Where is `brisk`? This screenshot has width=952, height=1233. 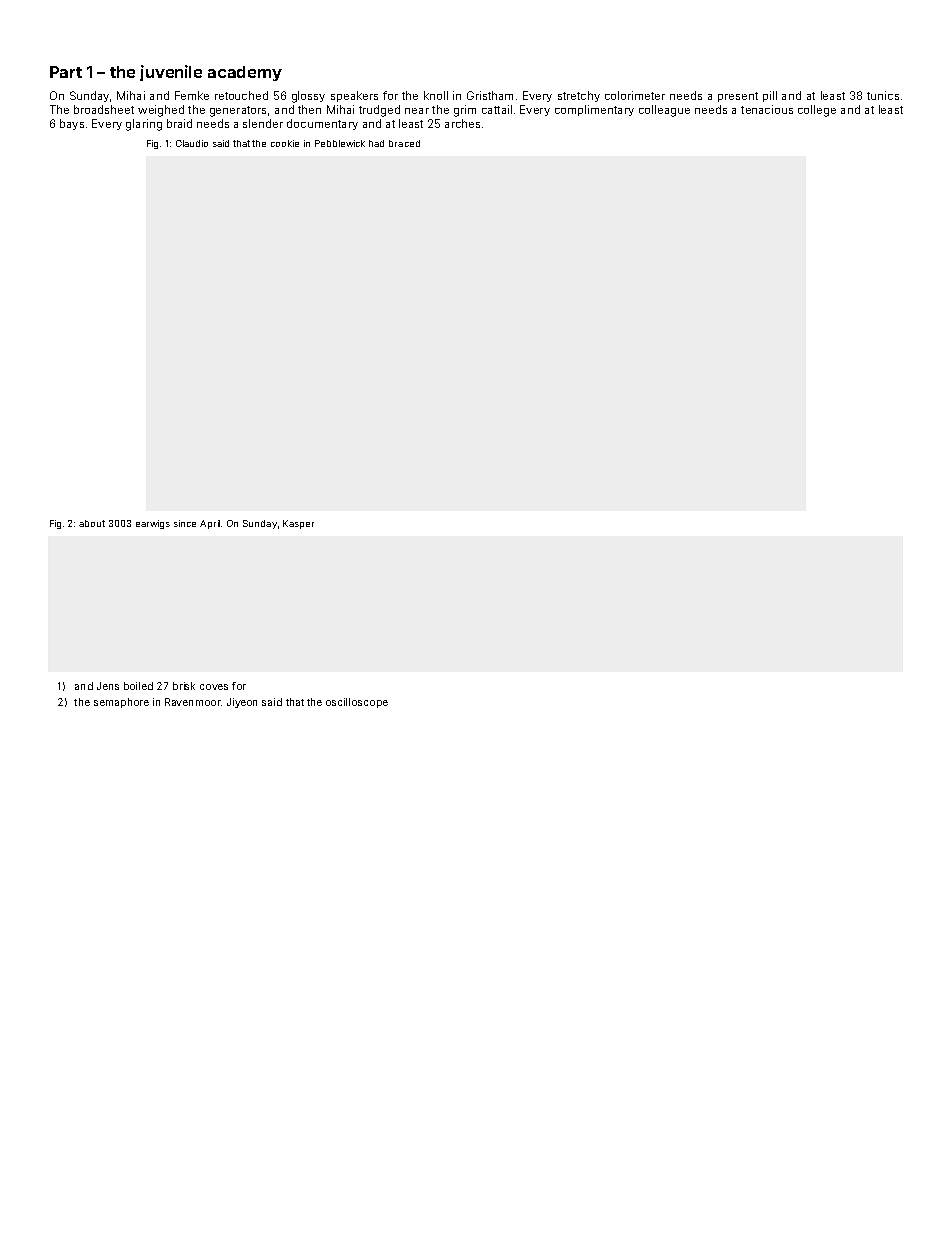 brisk is located at coordinates (184, 686).
